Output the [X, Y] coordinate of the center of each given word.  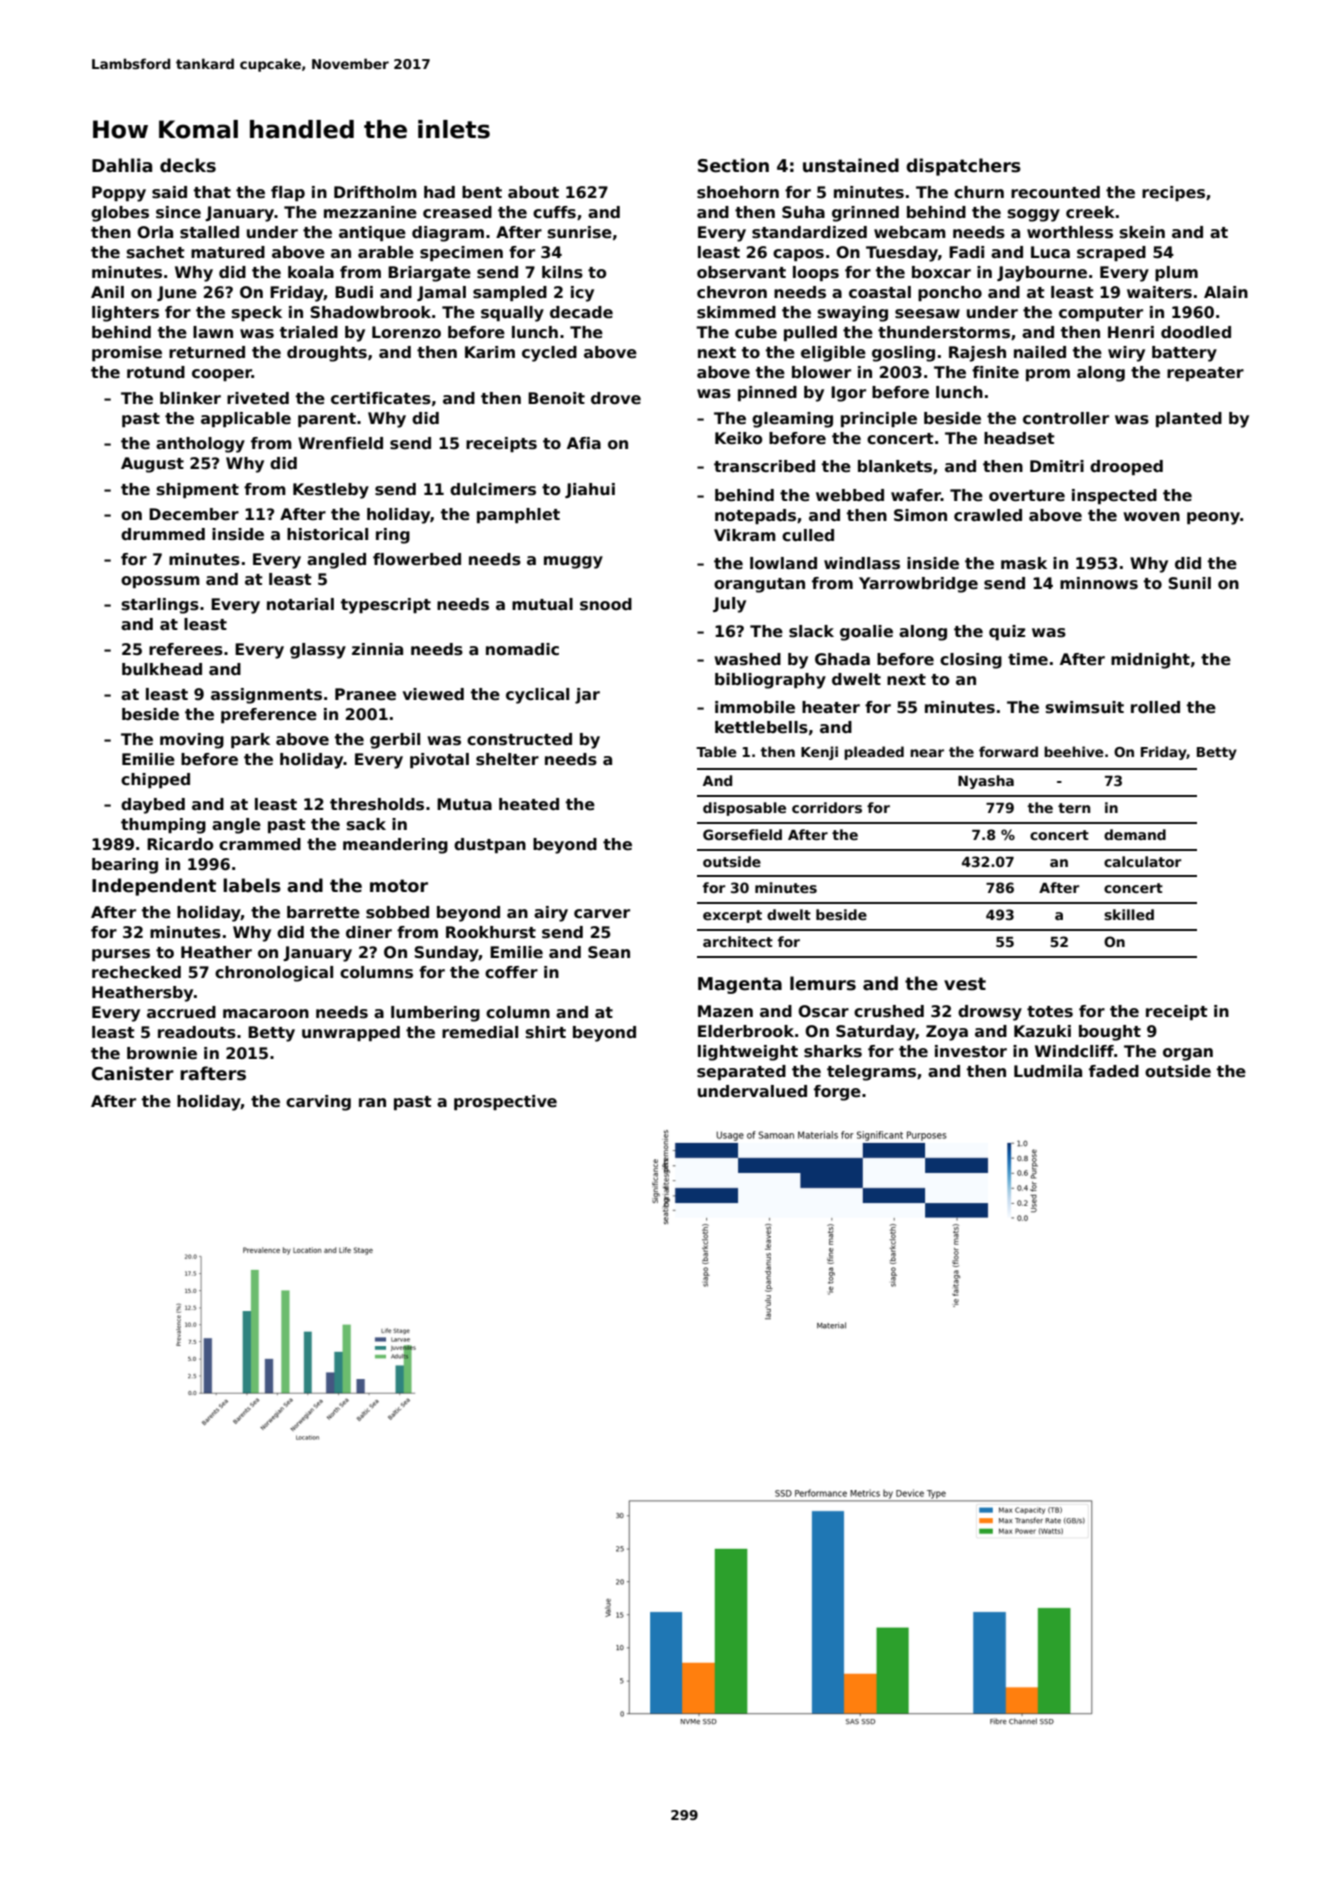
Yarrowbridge [918, 585]
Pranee [365, 694]
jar [587, 696]
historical [327, 534]
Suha [803, 212]
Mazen [725, 1011]
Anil [107, 292]
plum [1176, 273]
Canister [133, 1073]
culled [808, 535]
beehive [1074, 751]
